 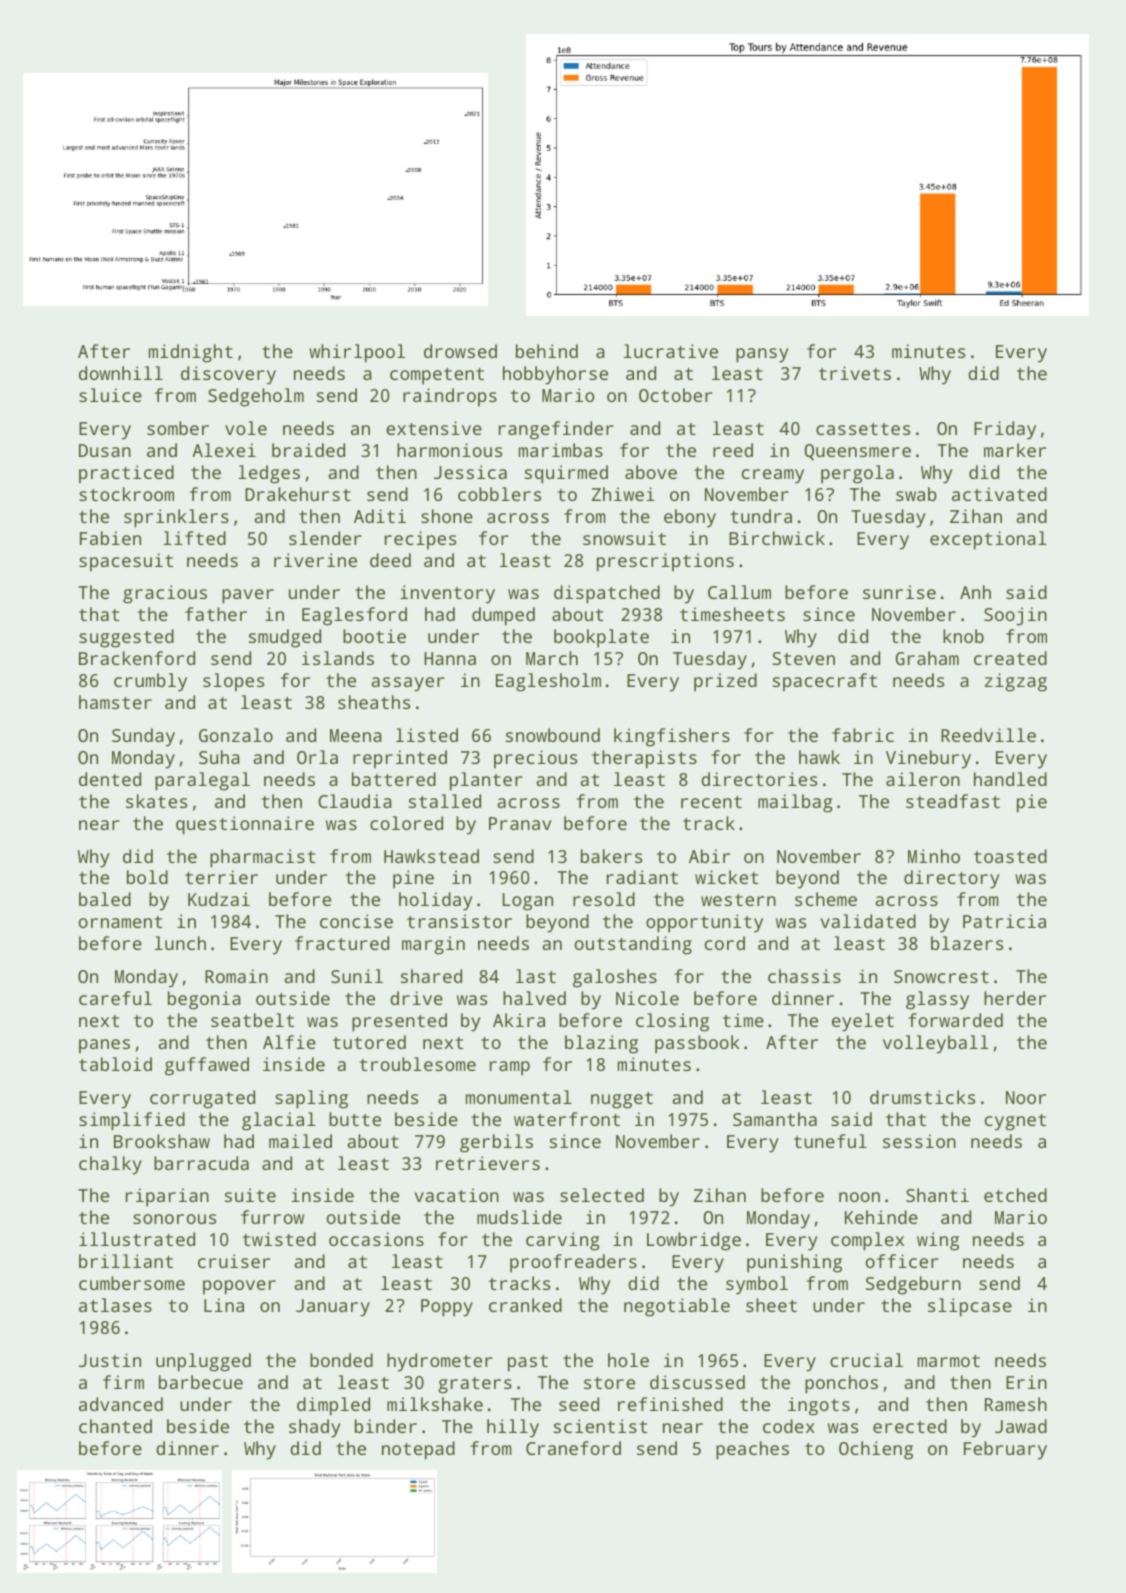 What do you see at coordinates (651, 472) in the screenshot?
I see `above` at bounding box center [651, 472].
